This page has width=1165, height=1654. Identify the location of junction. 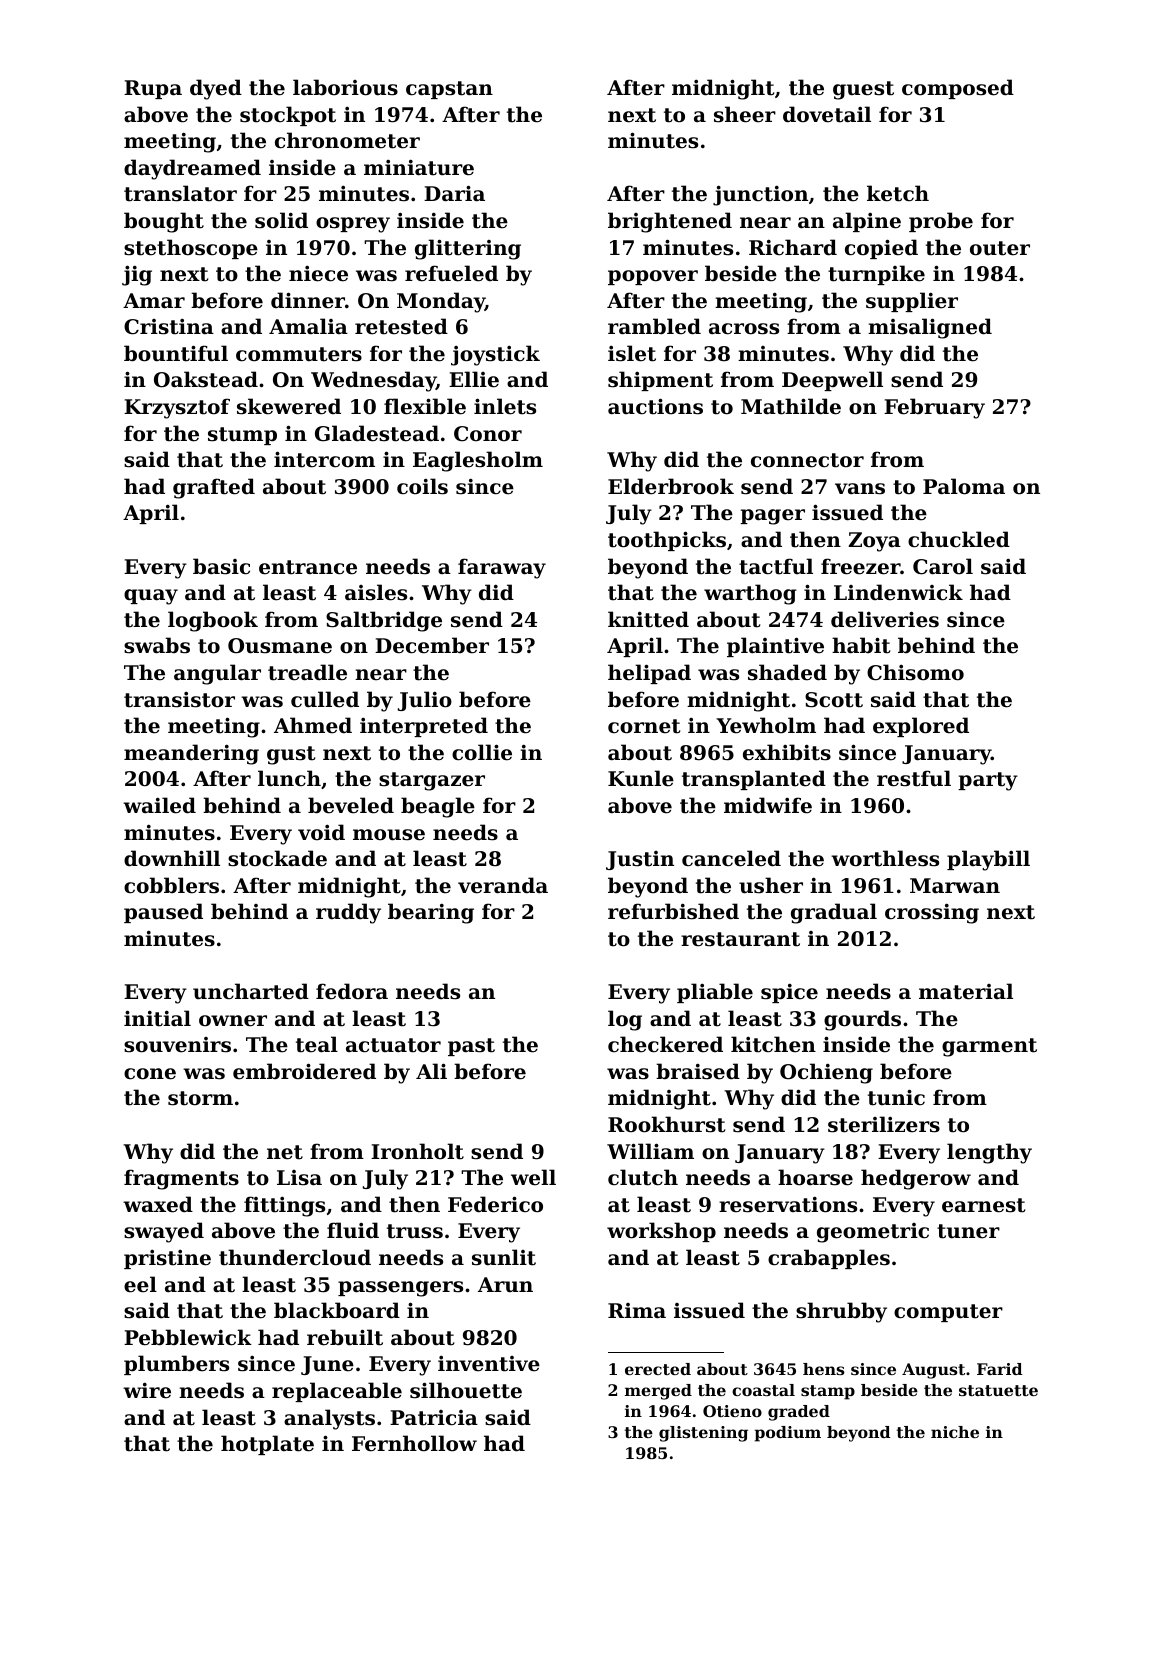
(760, 195).
